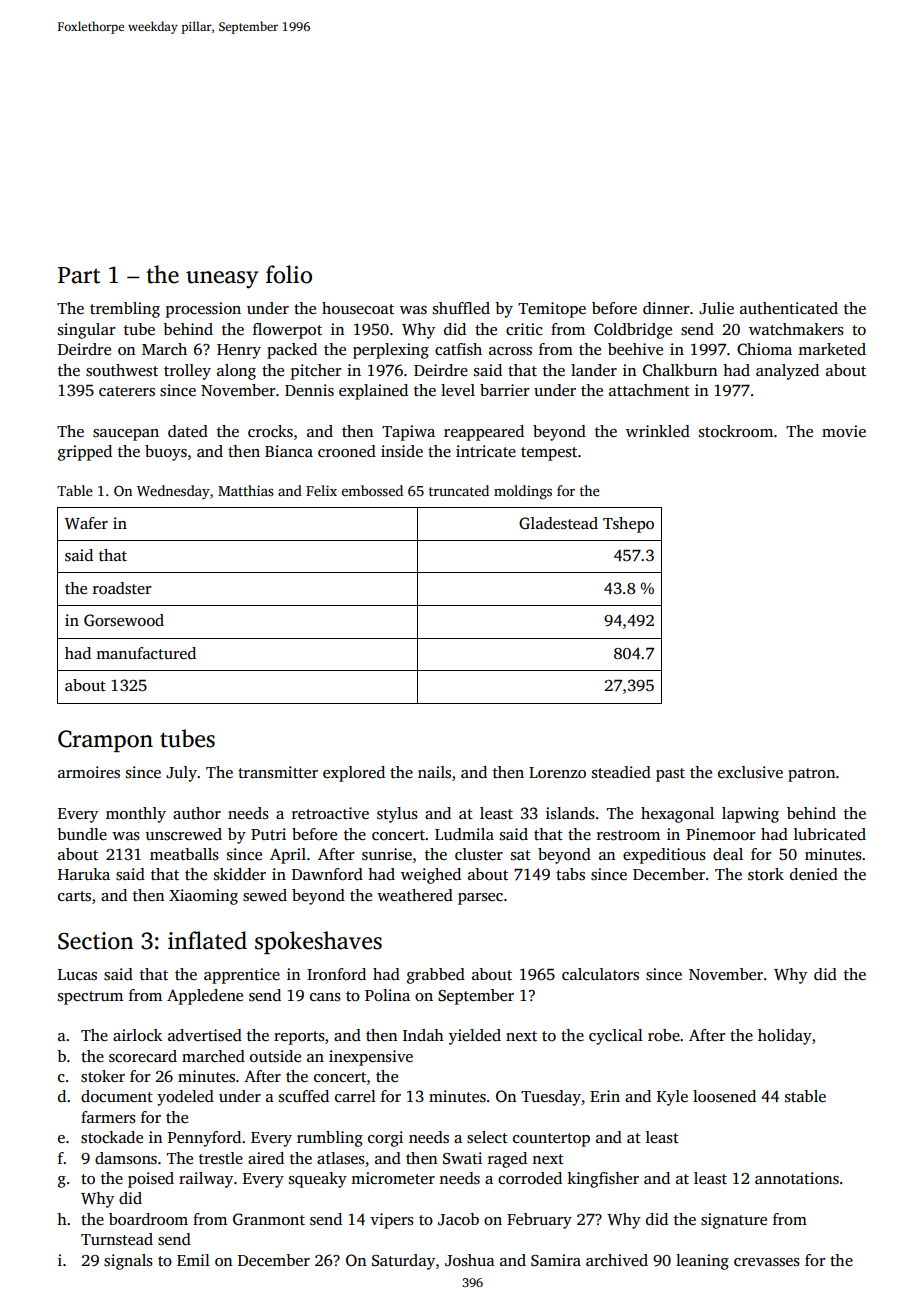 Image resolution: width=924 pixels, height=1308 pixels. I want to click on airlock, so click(137, 1035).
